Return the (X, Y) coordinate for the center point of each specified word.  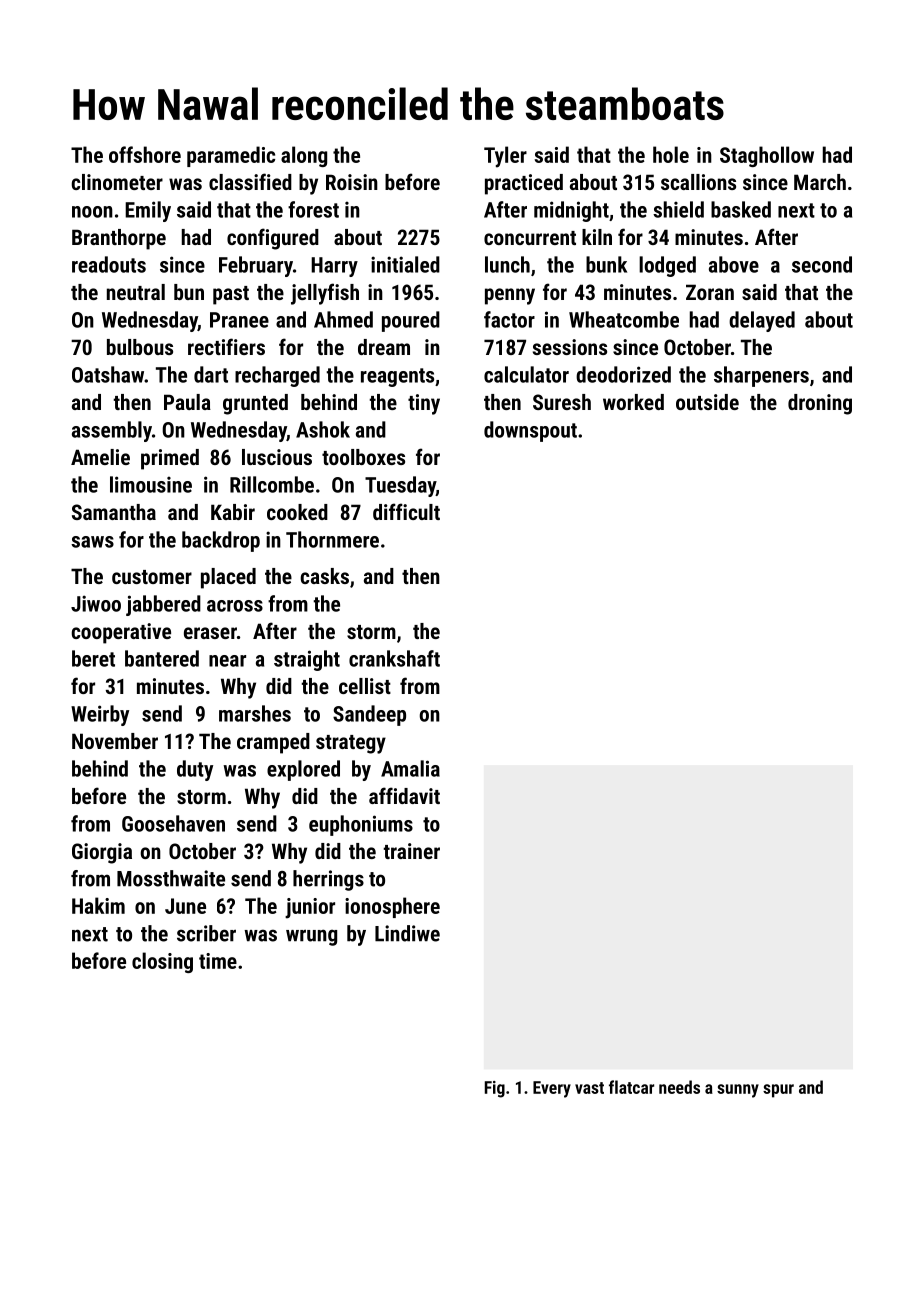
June (185, 906)
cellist (365, 686)
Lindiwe (407, 933)
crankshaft (394, 658)
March (820, 182)
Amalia (410, 768)
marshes (255, 713)
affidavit (404, 795)
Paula (187, 402)
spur (778, 1091)
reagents (397, 377)
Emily (148, 211)
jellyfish (325, 294)
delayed (762, 321)
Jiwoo (96, 603)
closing (162, 962)
